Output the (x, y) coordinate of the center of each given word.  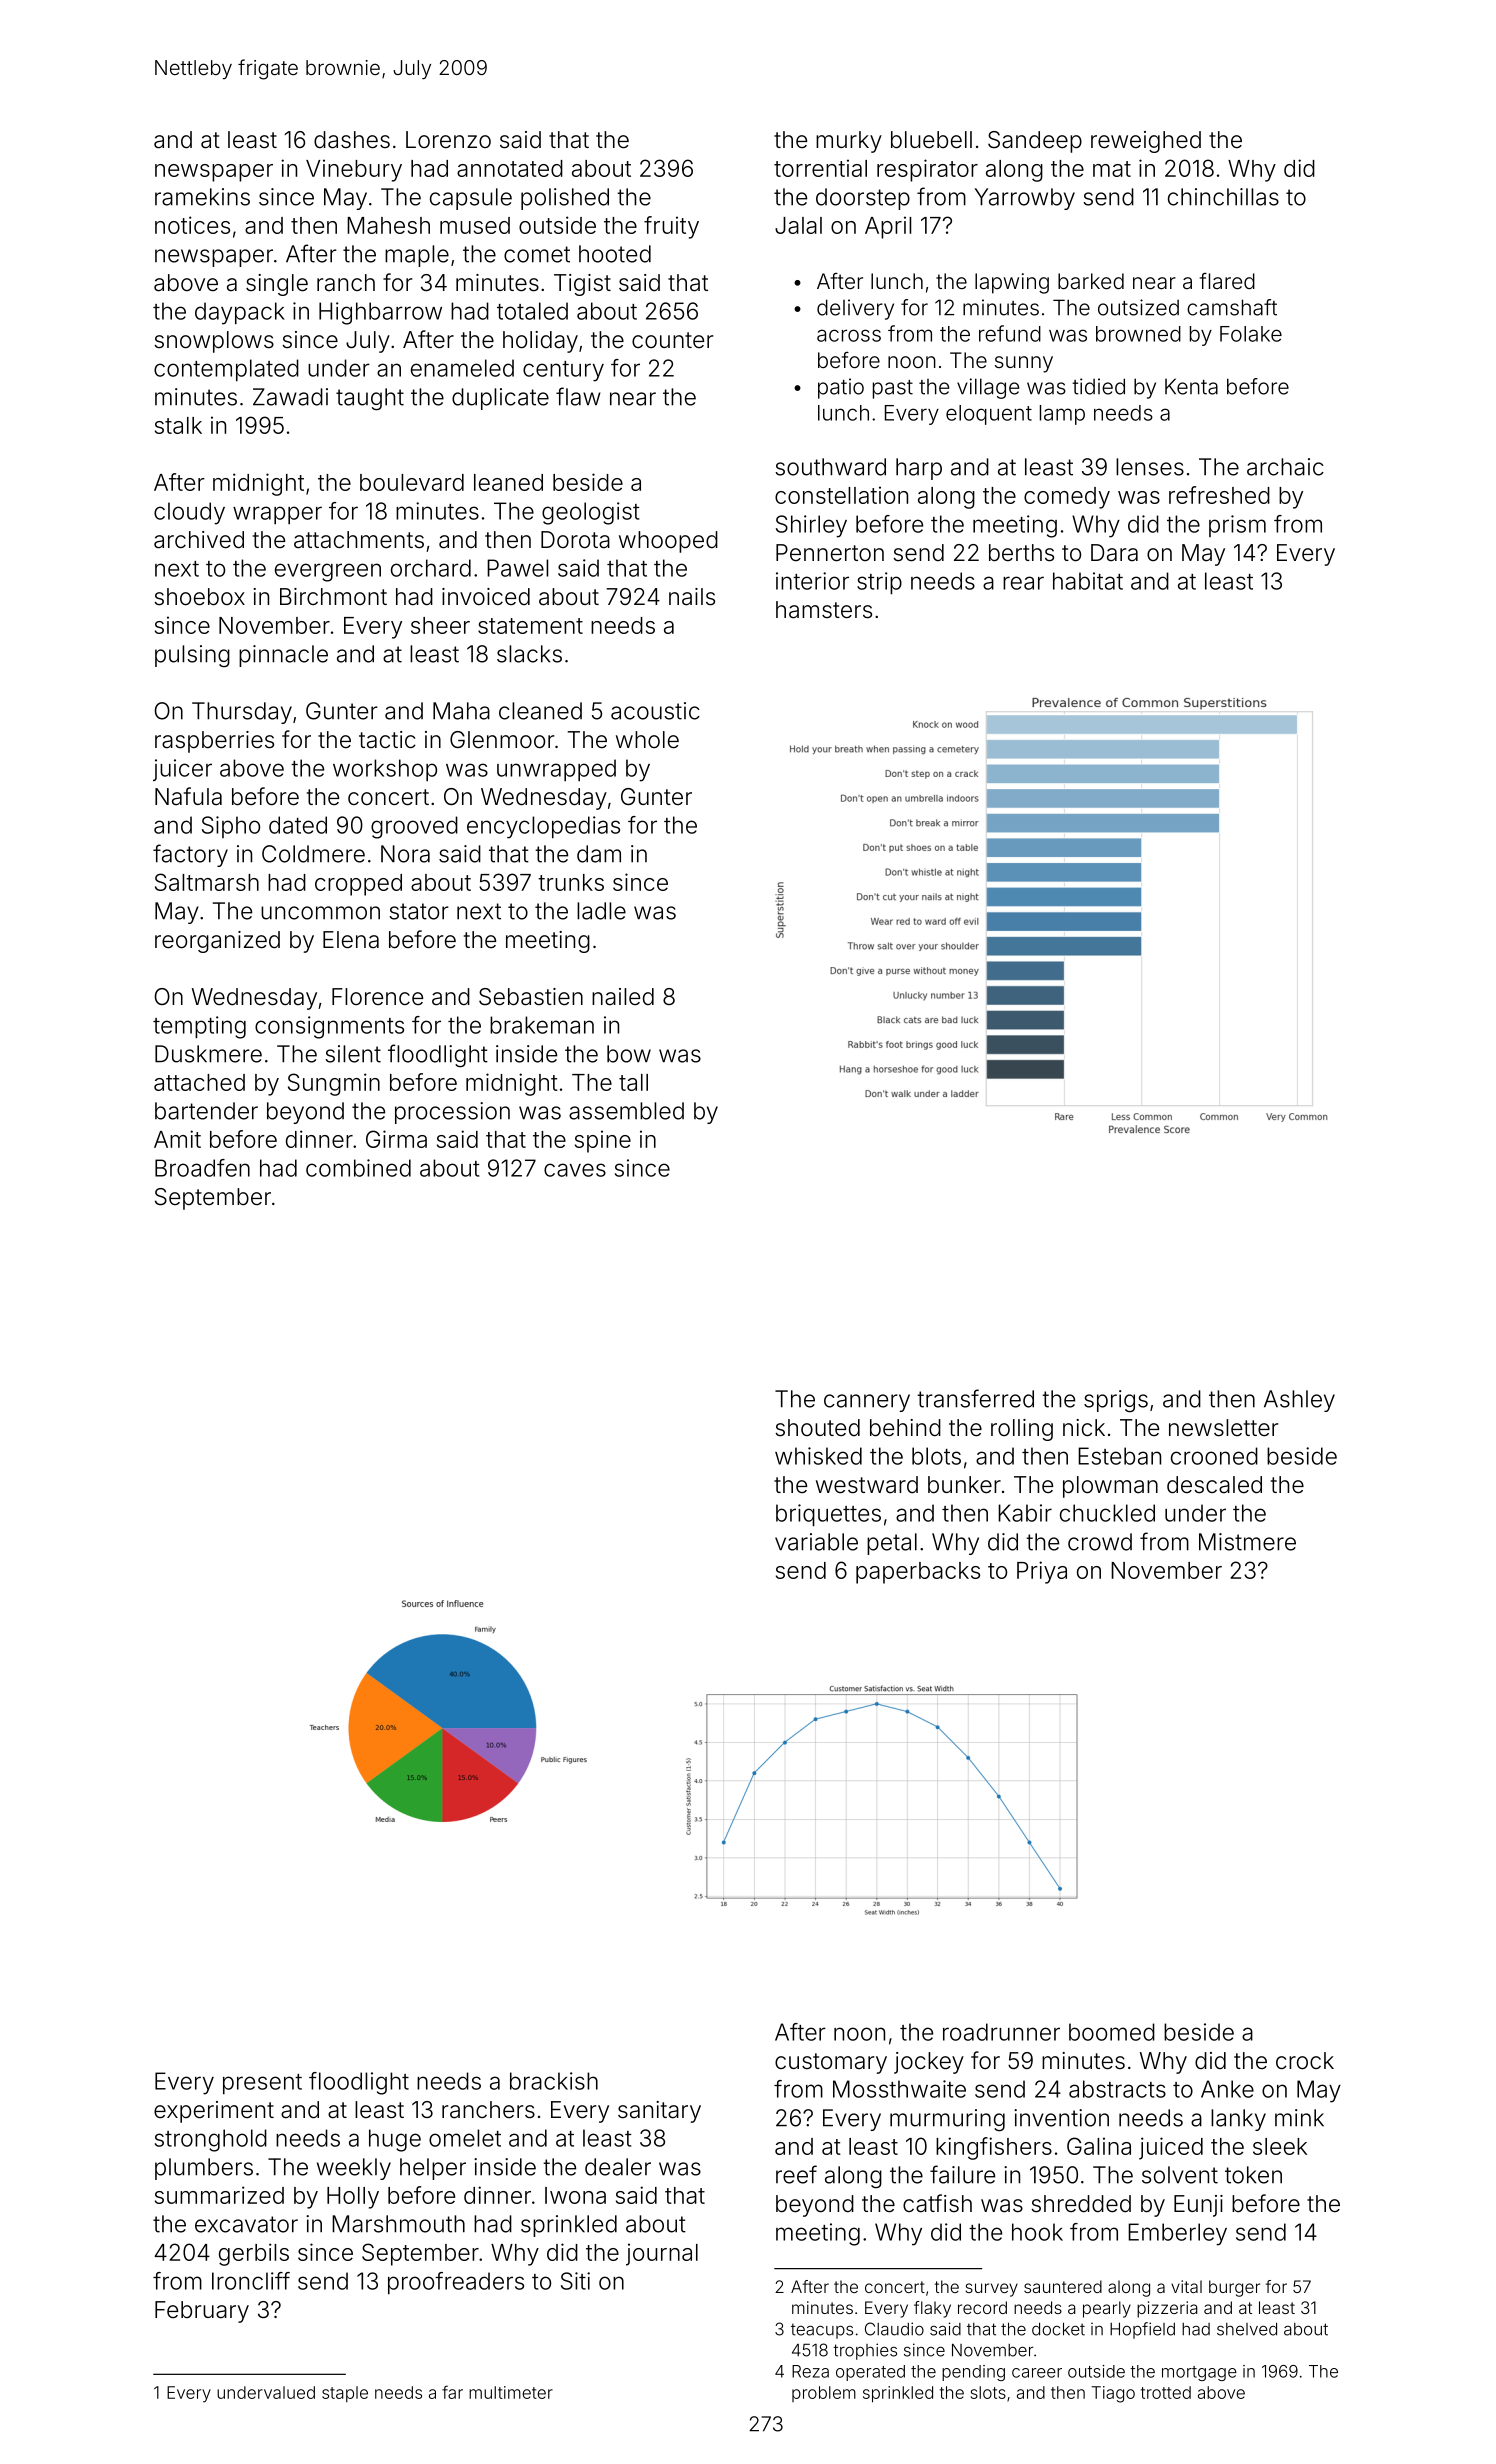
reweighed (1146, 142)
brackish (554, 2081)
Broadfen (202, 1168)
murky (849, 142)
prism (1237, 526)
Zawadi (290, 397)
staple (345, 2394)
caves (575, 1170)
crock (1305, 2061)
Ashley (1299, 1401)
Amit (177, 1139)
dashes (352, 140)
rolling (1022, 1430)
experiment (214, 2112)
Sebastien (531, 997)
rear (1023, 583)
